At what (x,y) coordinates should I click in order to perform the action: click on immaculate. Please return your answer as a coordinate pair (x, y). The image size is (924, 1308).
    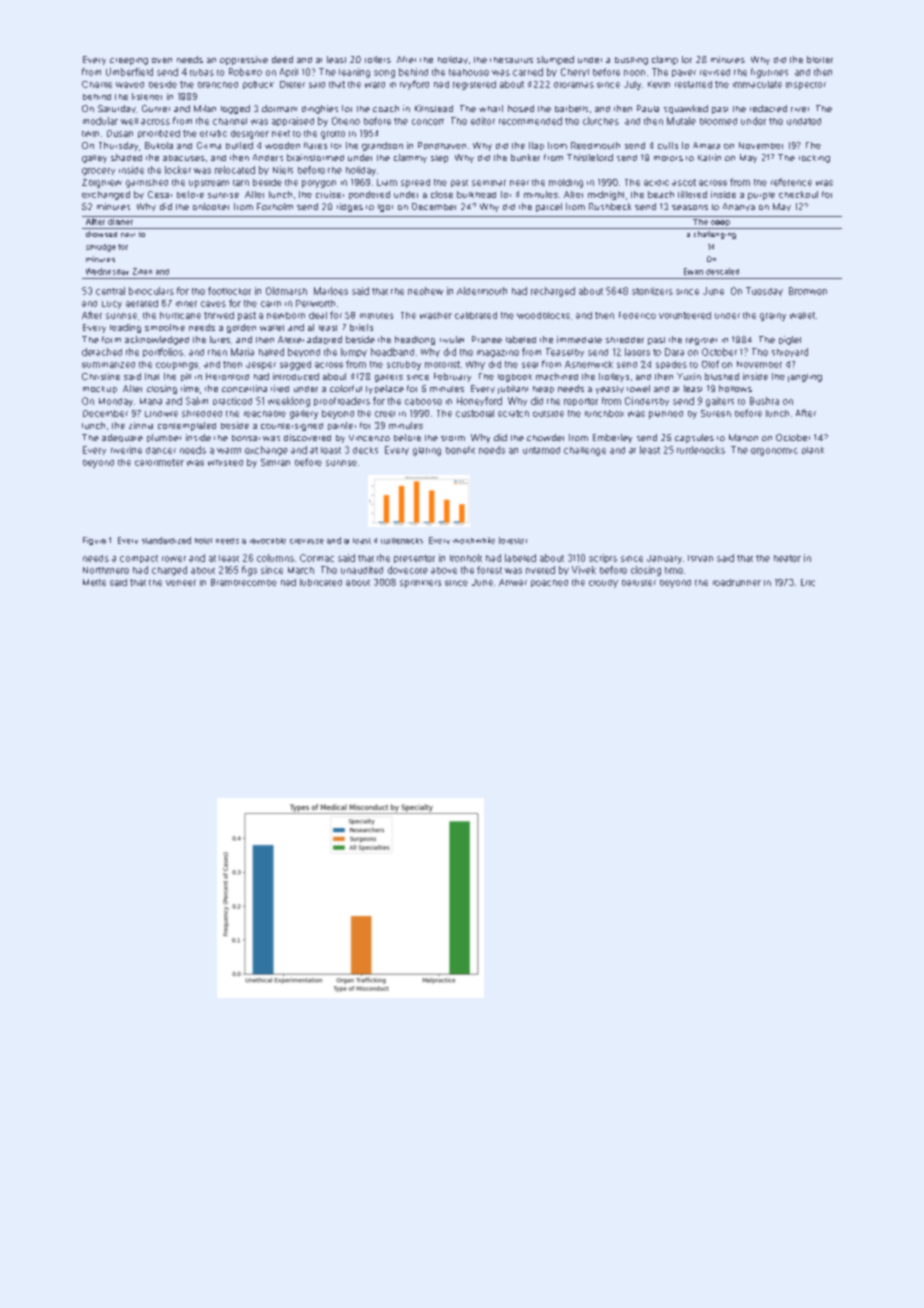
    Looking at the image, I should click on (757, 84).
